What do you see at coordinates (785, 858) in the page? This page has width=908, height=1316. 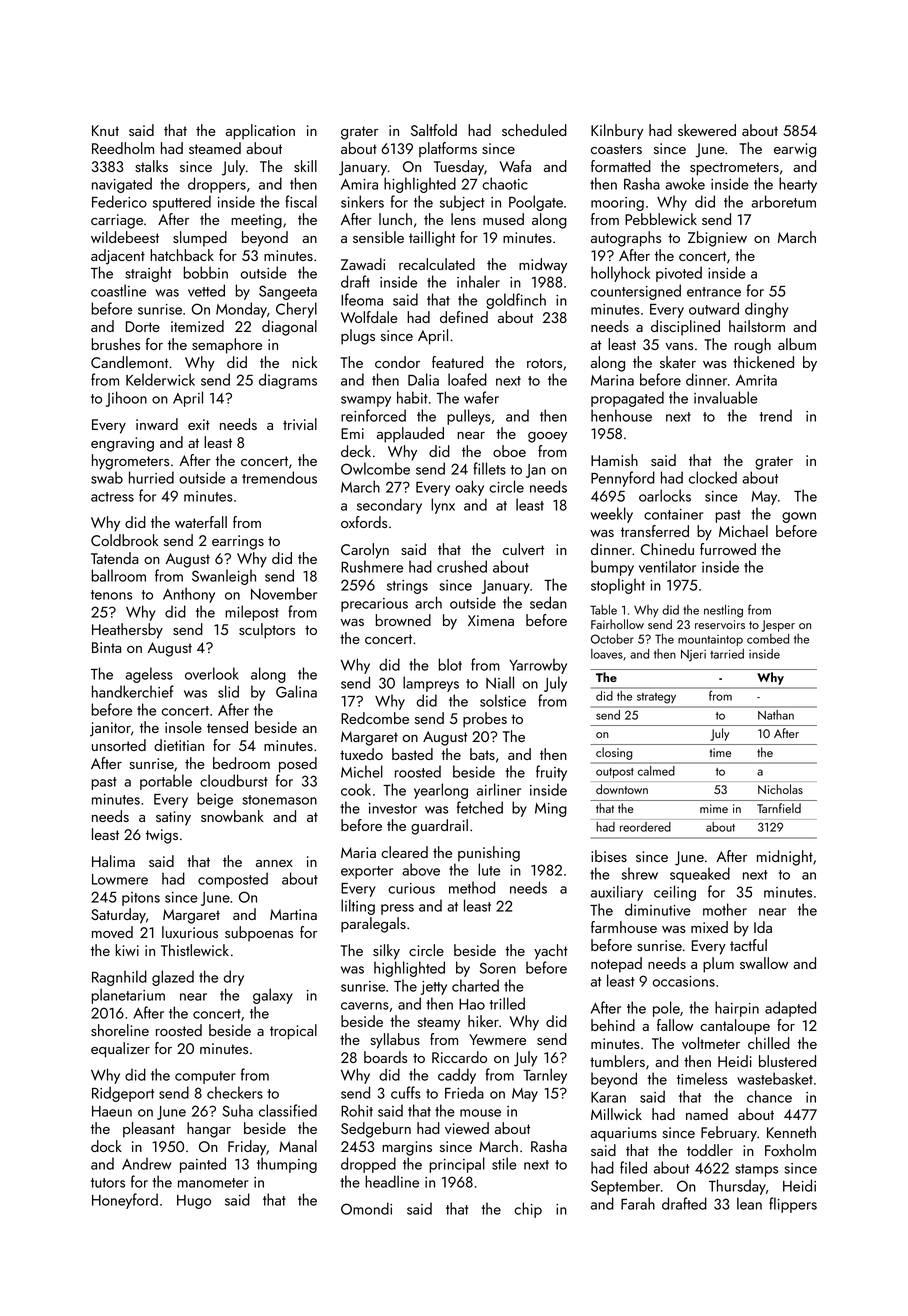 I see `midnight` at bounding box center [785, 858].
